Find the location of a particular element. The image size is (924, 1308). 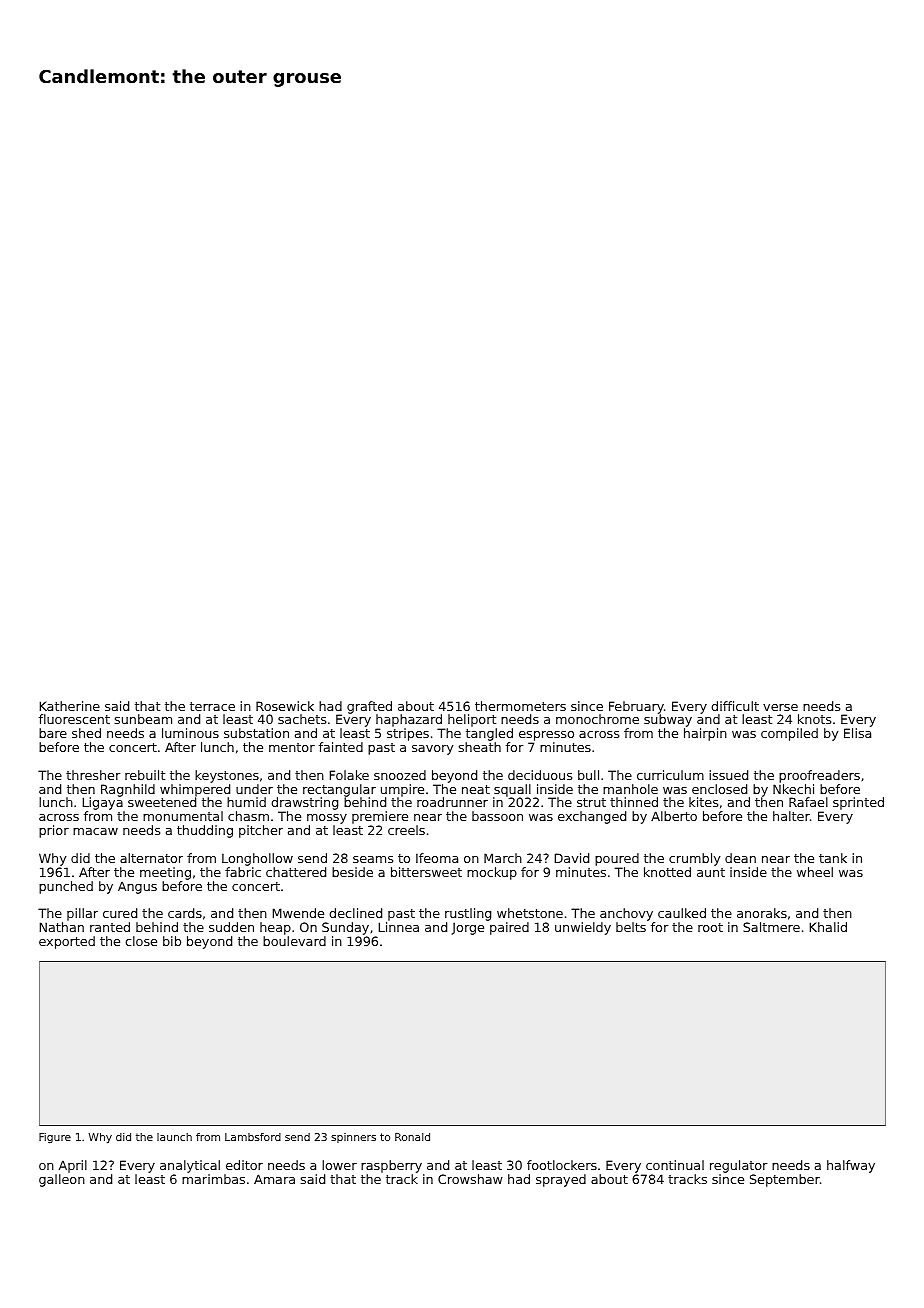

exported is located at coordinates (67, 942).
